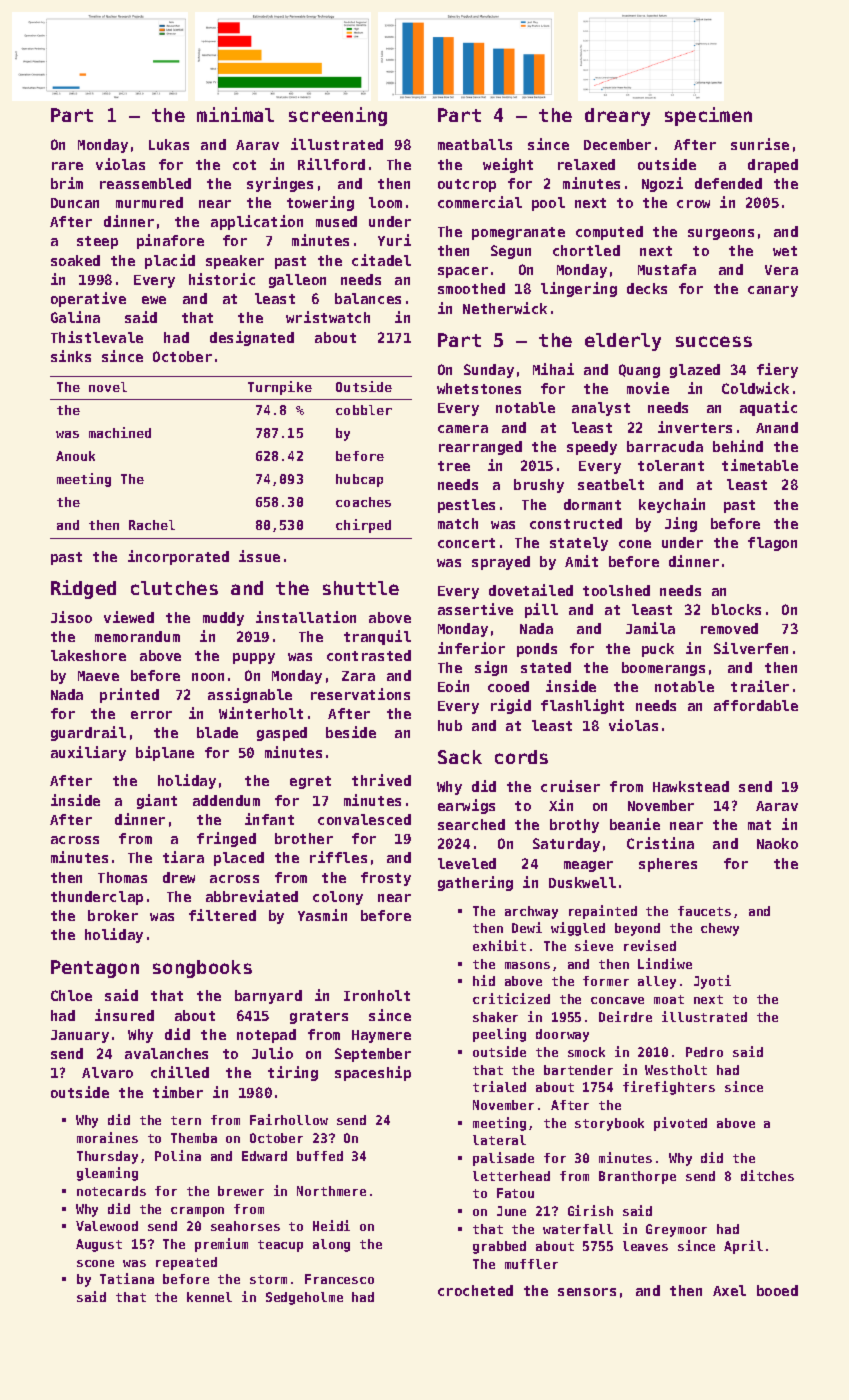 The width and height of the screenshot is (849, 1400). I want to click on ditches, so click(767, 1175).
